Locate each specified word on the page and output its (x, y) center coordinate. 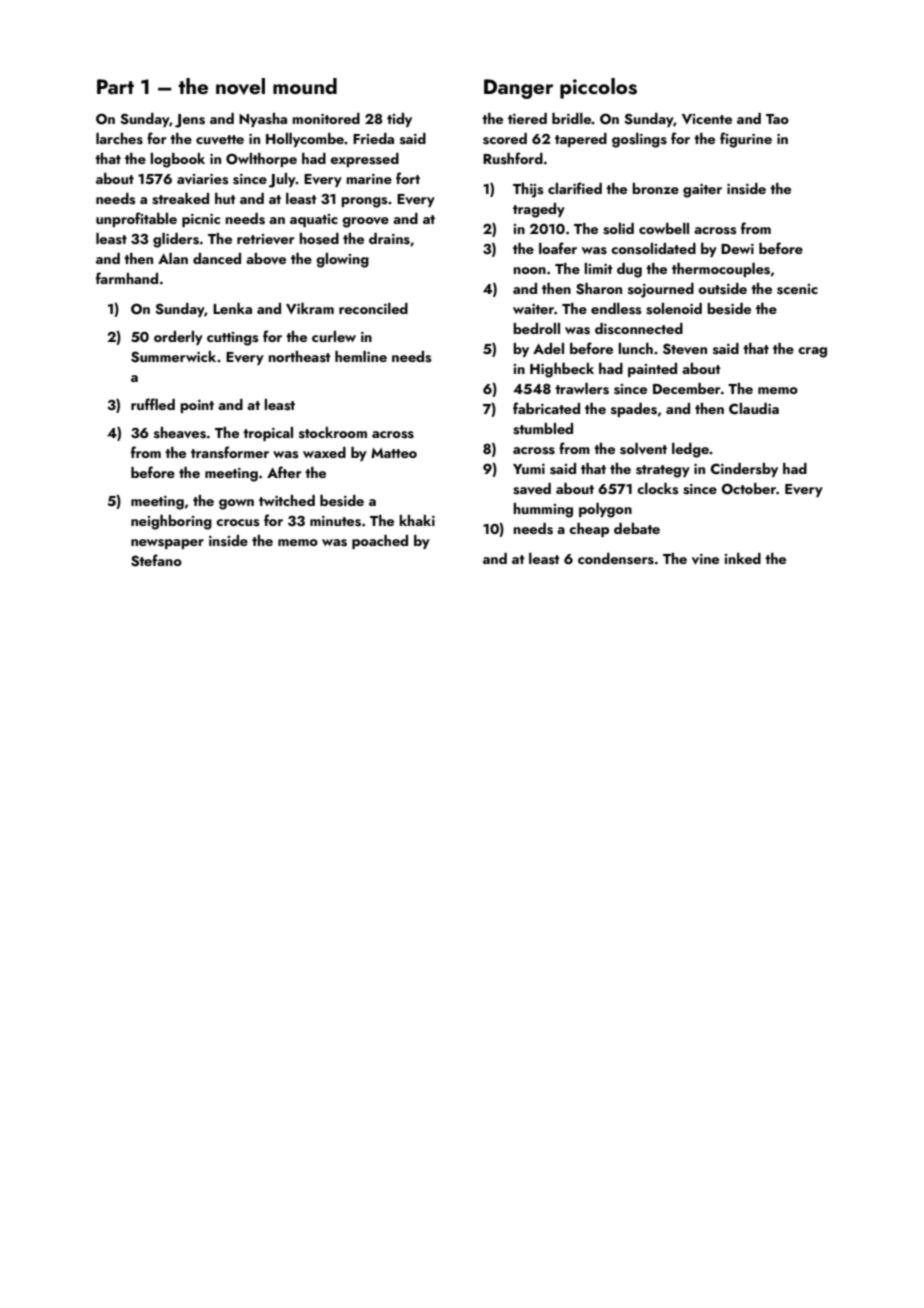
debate (637, 528)
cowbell (664, 228)
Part (115, 86)
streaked (180, 199)
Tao (777, 119)
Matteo (394, 453)
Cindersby (744, 470)
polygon (605, 510)
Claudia (754, 408)
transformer (230, 452)
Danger (518, 89)
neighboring (171, 522)
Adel (548, 348)
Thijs (528, 190)
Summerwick (173, 357)
